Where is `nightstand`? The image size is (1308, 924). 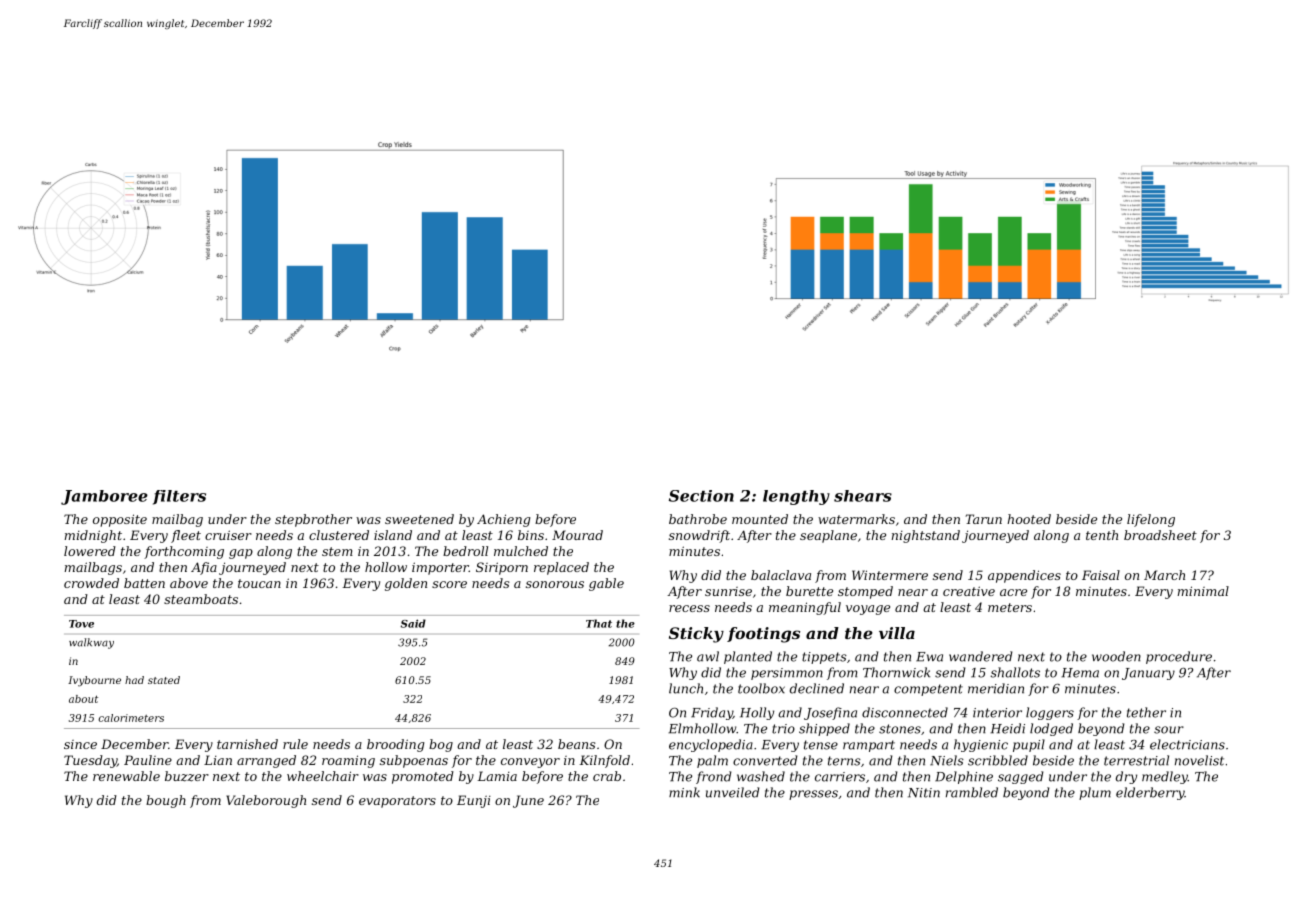
nightstand is located at coordinates (926, 536).
